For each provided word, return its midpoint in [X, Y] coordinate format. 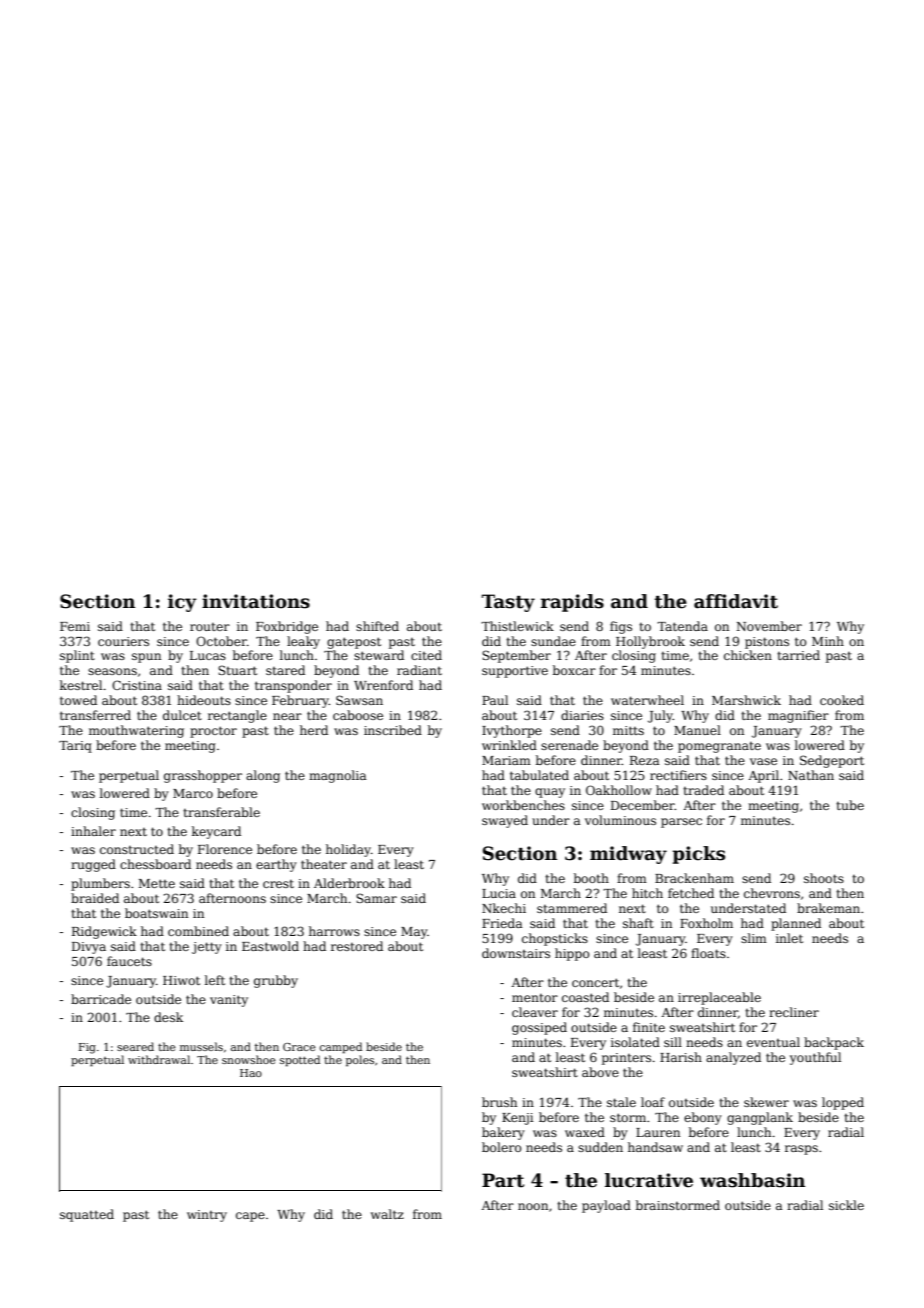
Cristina [137, 685]
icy [182, 603]
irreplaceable [719, 998]
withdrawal [159, 1059]
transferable [221, 812]
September [516, 656]
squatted [87, 1215]
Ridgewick [104, 932]
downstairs [516, 953]
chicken [748, 655]
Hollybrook [650, 642]
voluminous [620, 820]
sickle [846, 1205]
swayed [505, 821]
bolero [502, 1147]
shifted [377, 626]
